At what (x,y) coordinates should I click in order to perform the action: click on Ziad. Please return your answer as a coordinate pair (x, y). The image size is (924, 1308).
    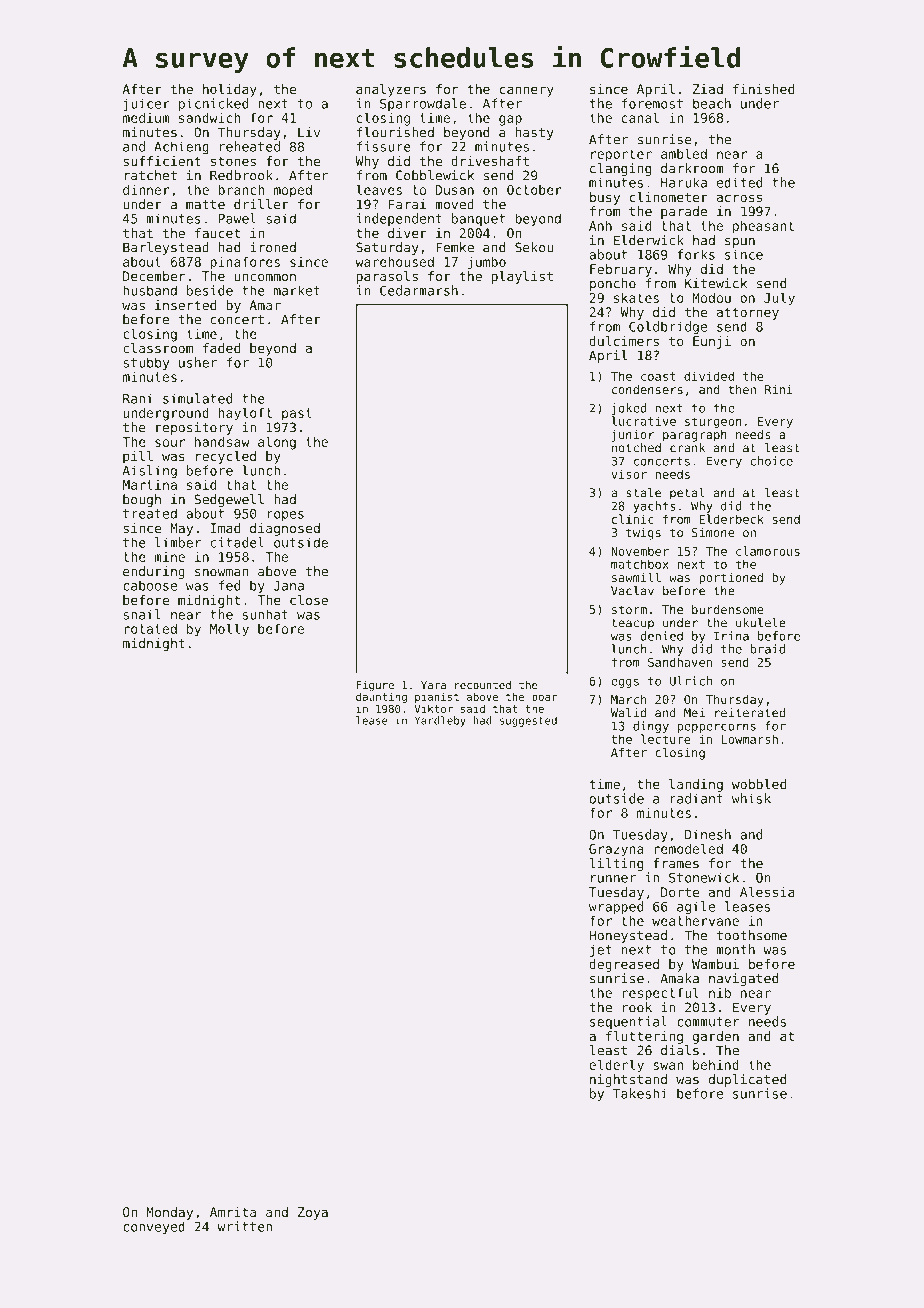
    Looking at the image, I should click on (708, 89).
